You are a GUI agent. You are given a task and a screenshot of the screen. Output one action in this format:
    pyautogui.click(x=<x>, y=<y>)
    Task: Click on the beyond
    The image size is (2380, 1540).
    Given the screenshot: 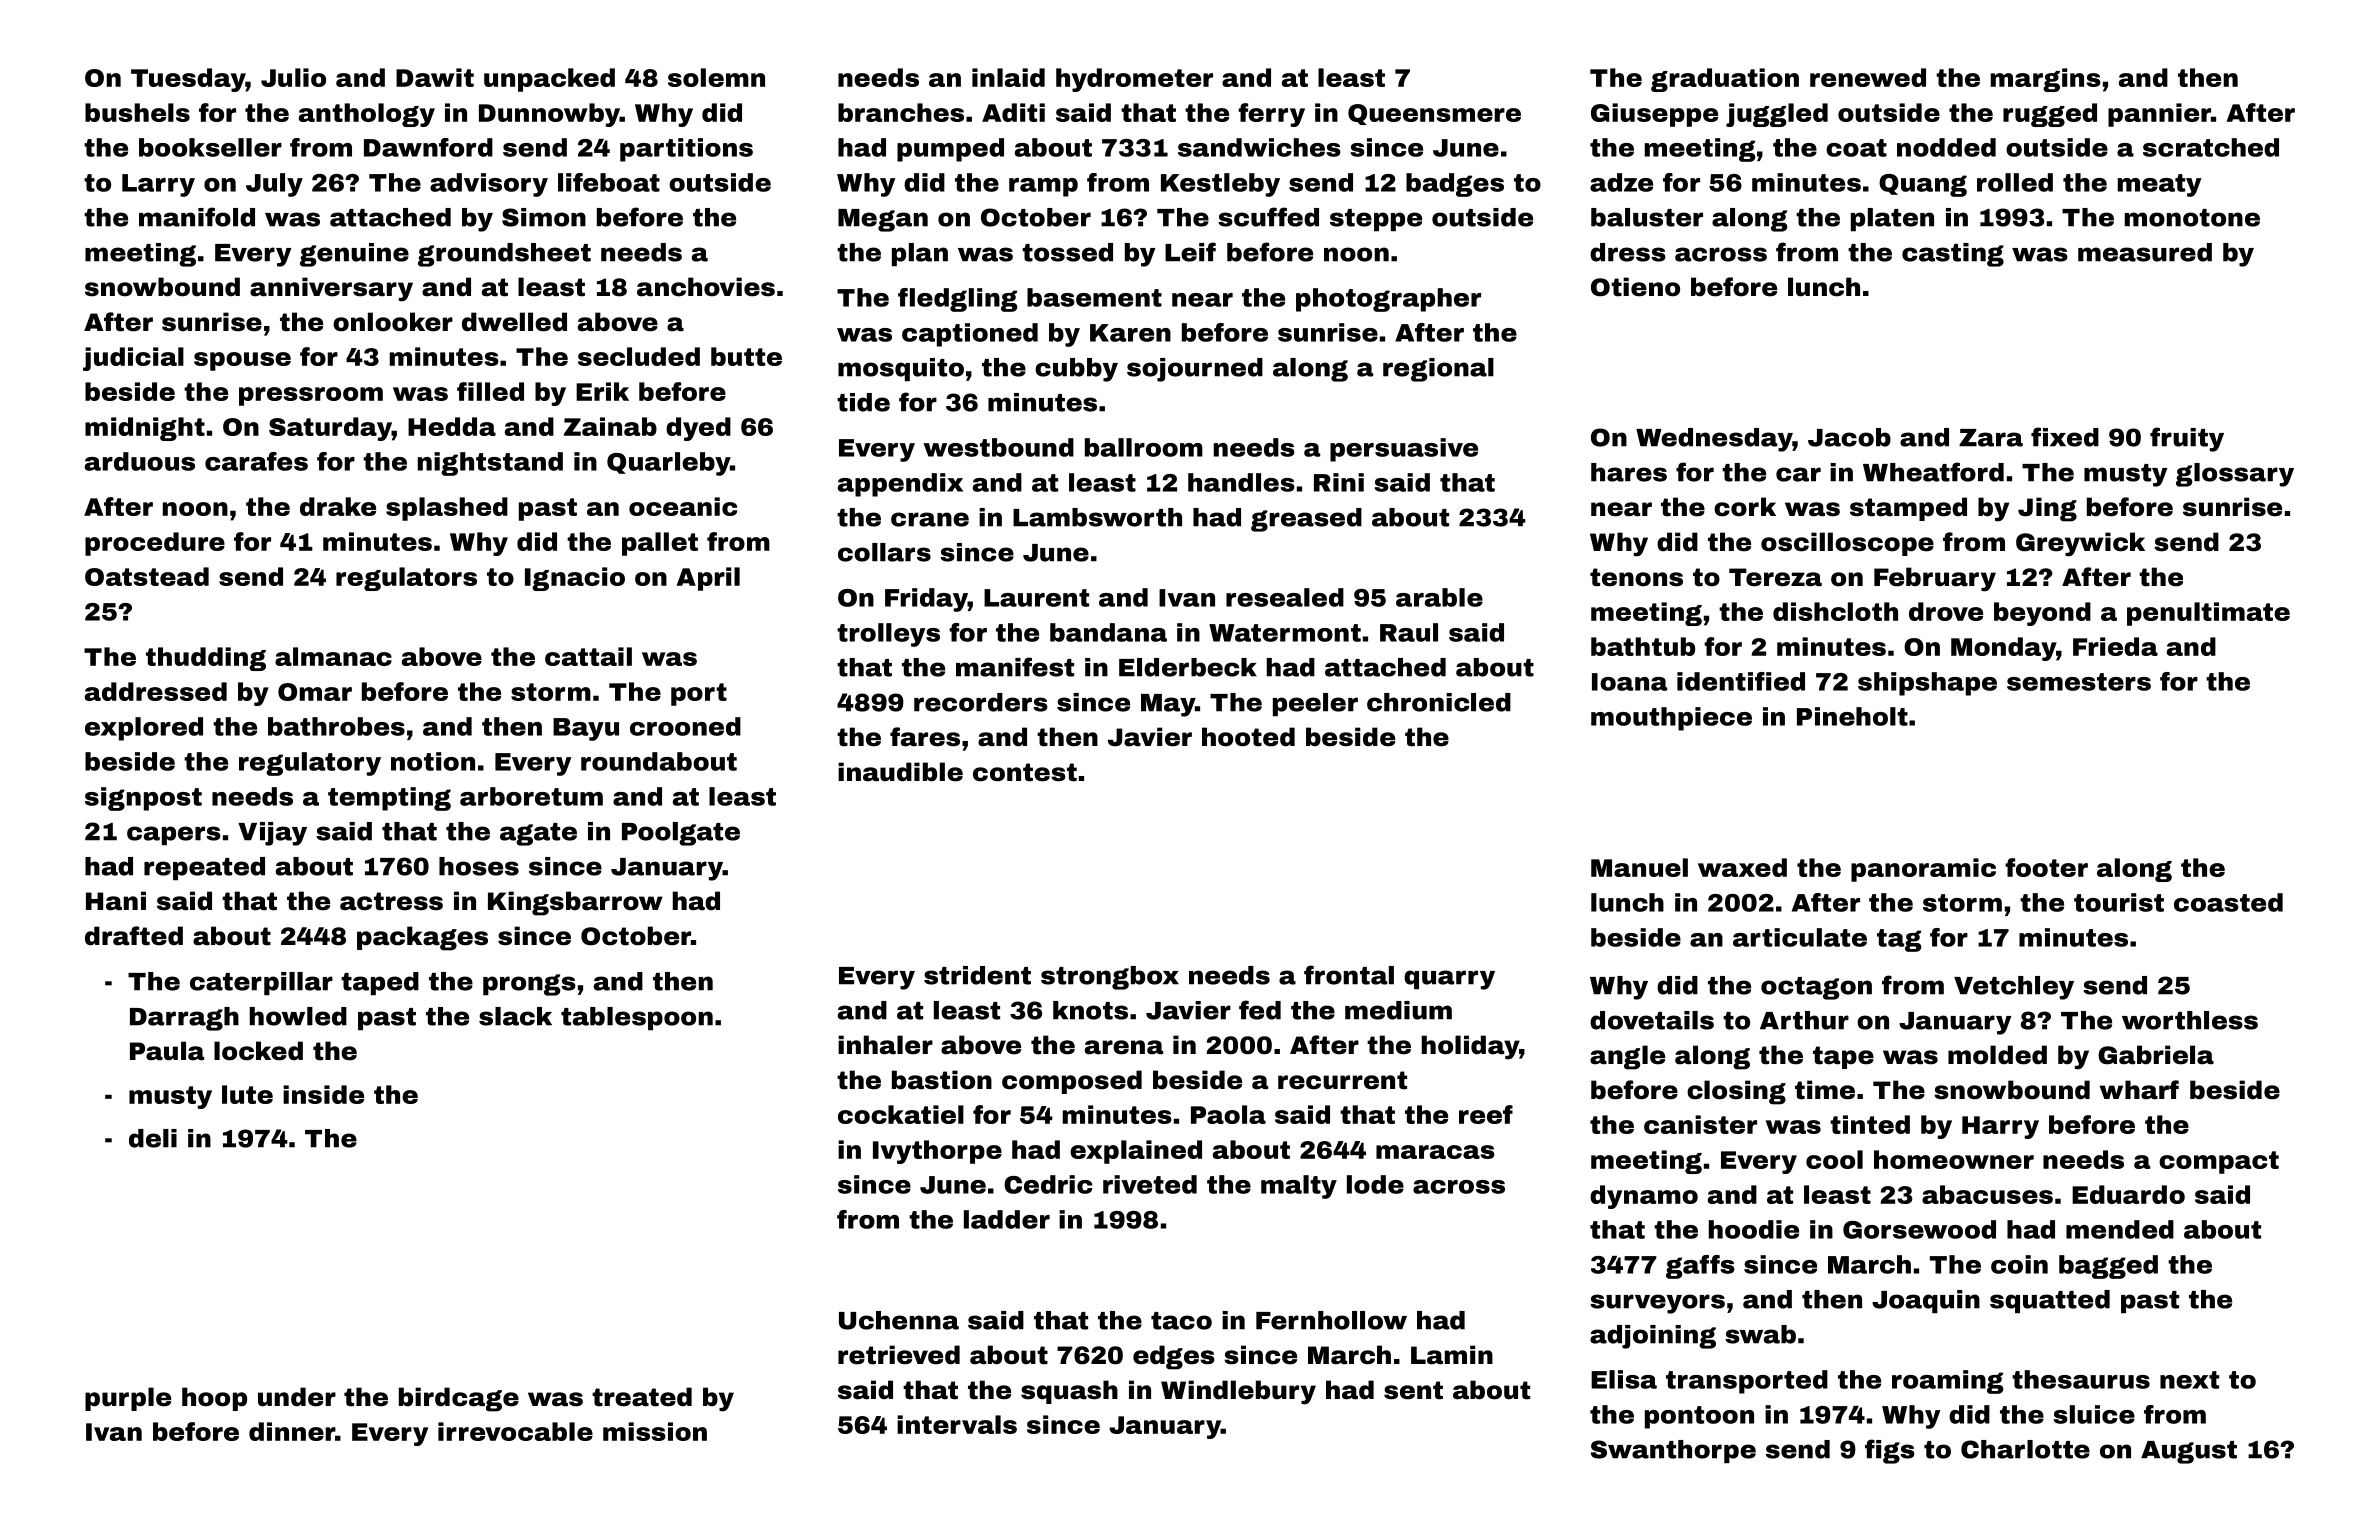 What is the action you would take?
    pyautogui.click(x=2042, y=614)
